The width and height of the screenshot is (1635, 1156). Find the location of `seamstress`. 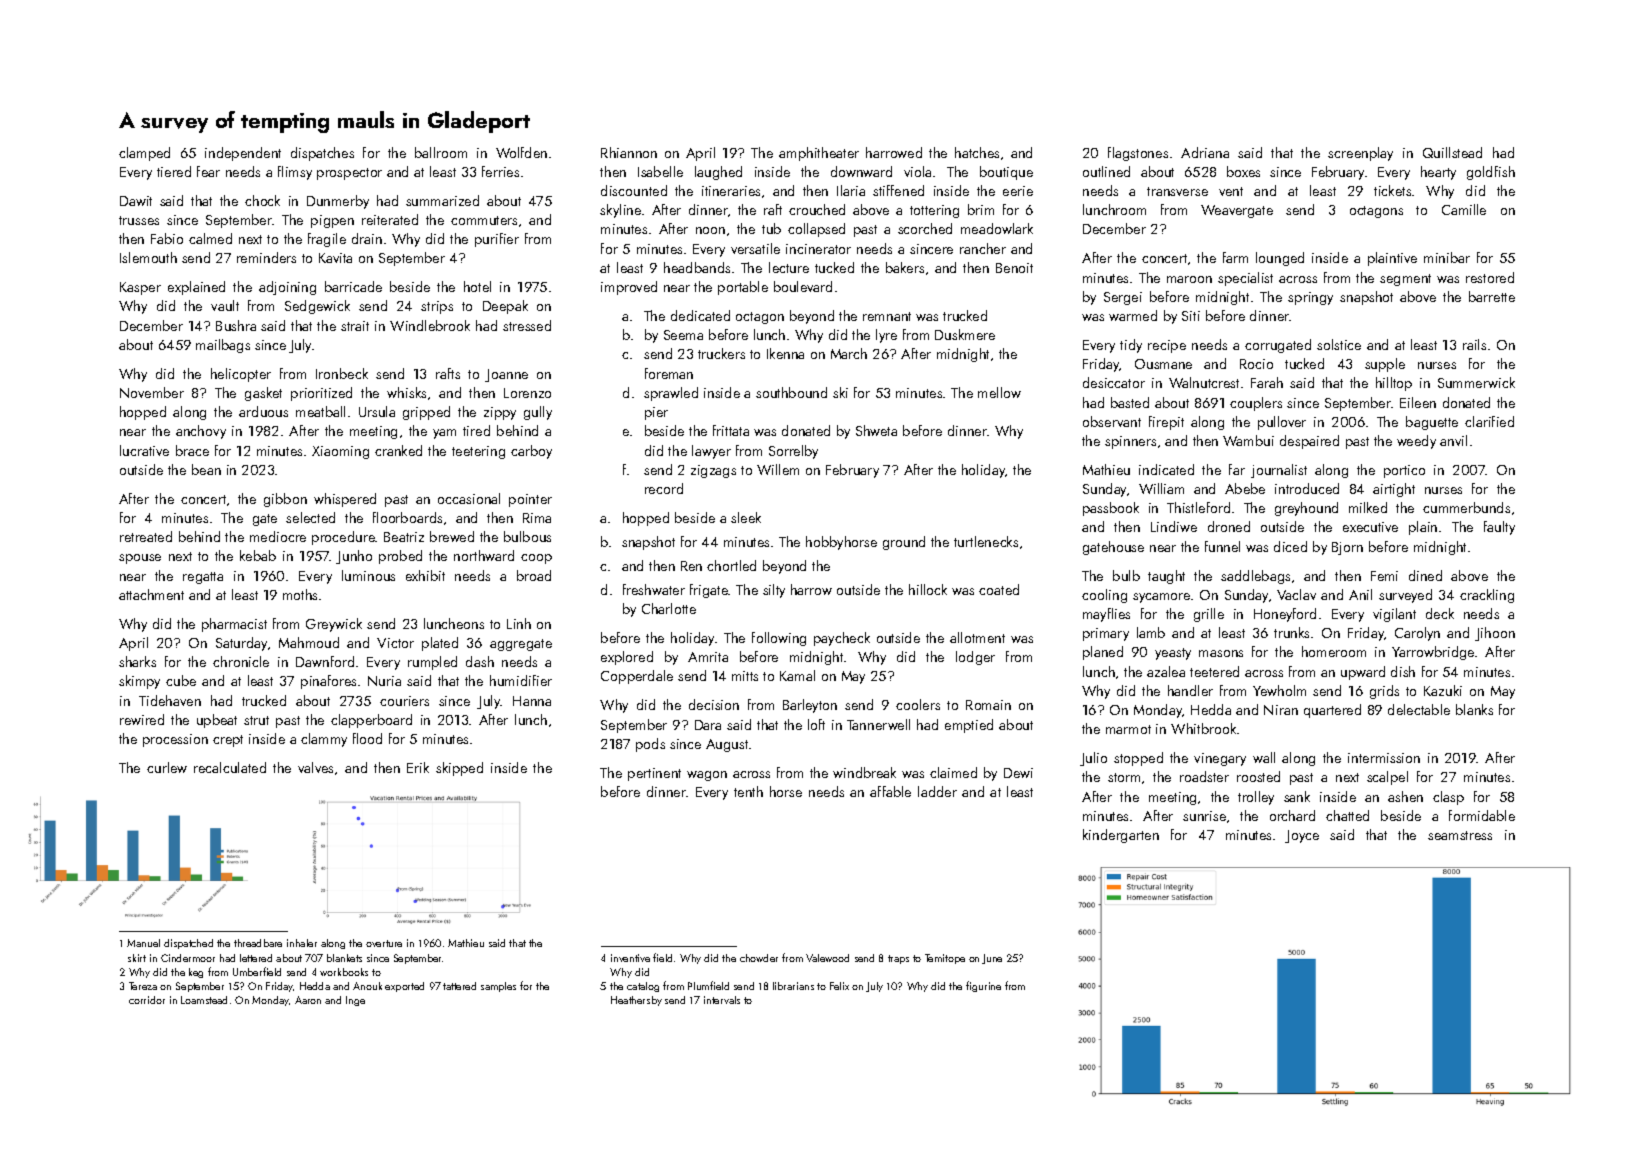

seamstress is located at coordinates (1460, 835).
